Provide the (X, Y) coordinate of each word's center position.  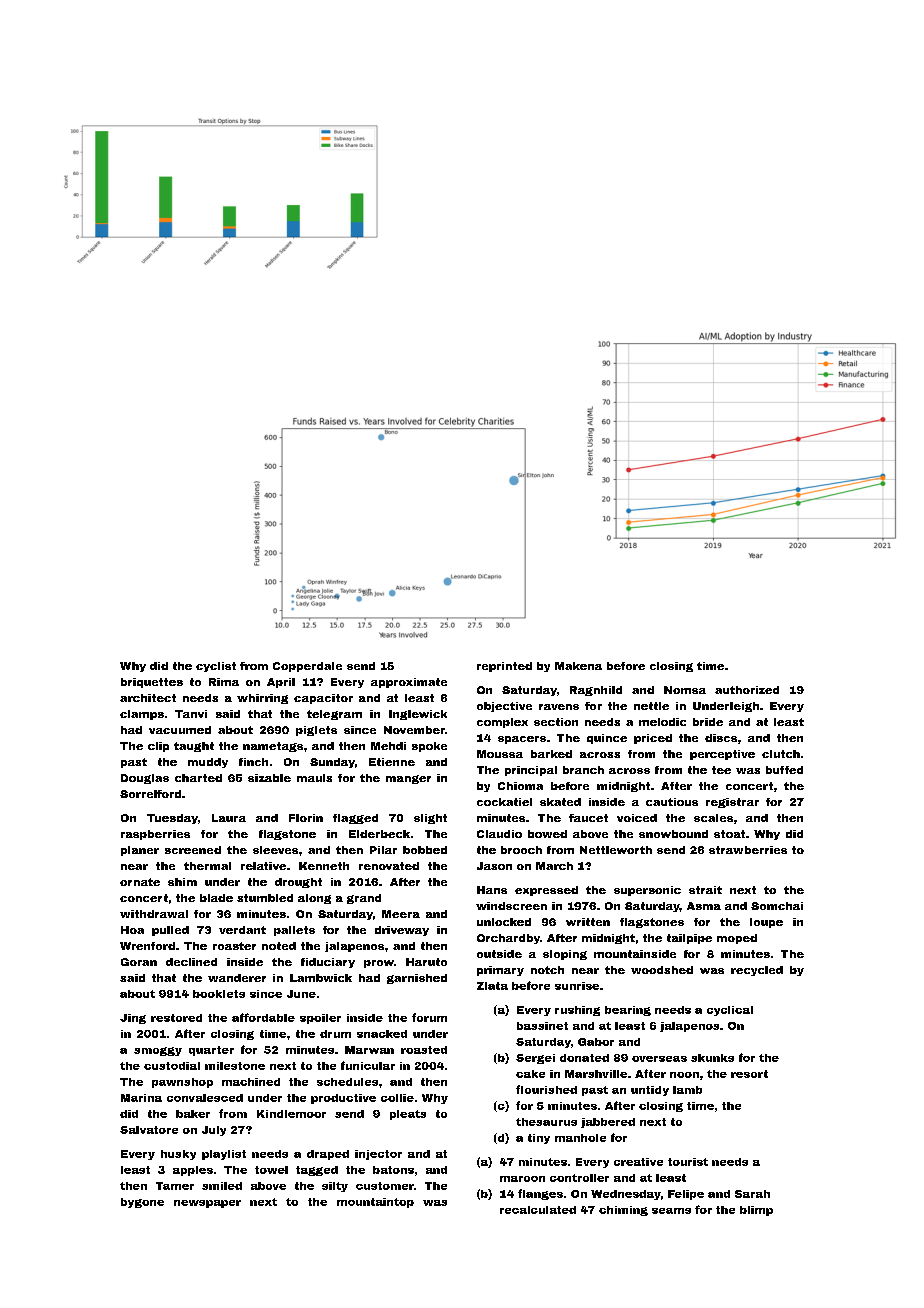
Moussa (500, 754)
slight (430, 819)
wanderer (237, 978)
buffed (784, 770)
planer (140, 851)
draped (328, 1155)
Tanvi (191, 714)
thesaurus (546, 1122)
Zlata (492, 986)
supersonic (647, 891)
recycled (757, 971)
